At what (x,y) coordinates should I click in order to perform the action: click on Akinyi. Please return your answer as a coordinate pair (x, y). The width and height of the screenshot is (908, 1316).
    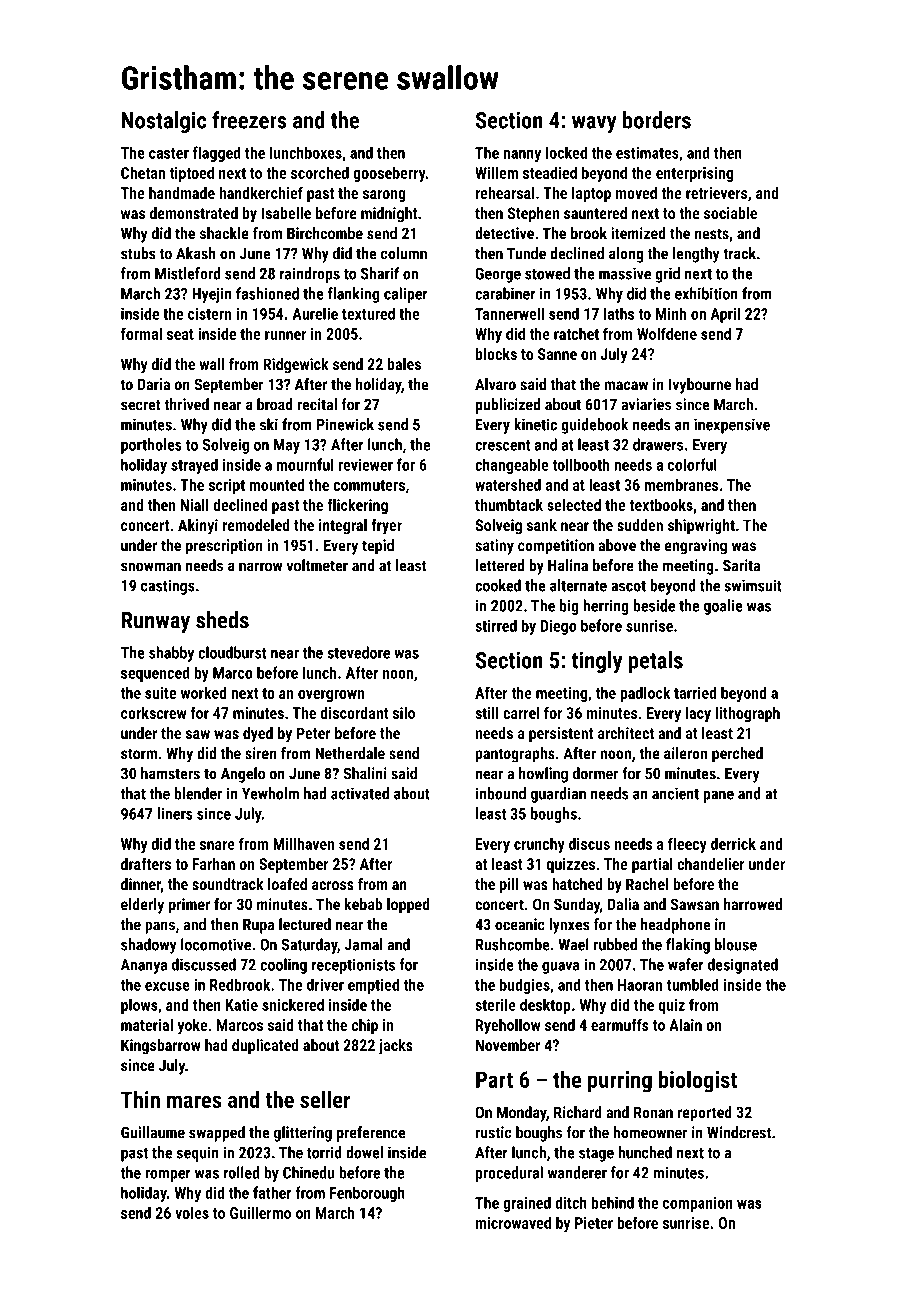
    Looking at the image, I should click on (198, 527).
